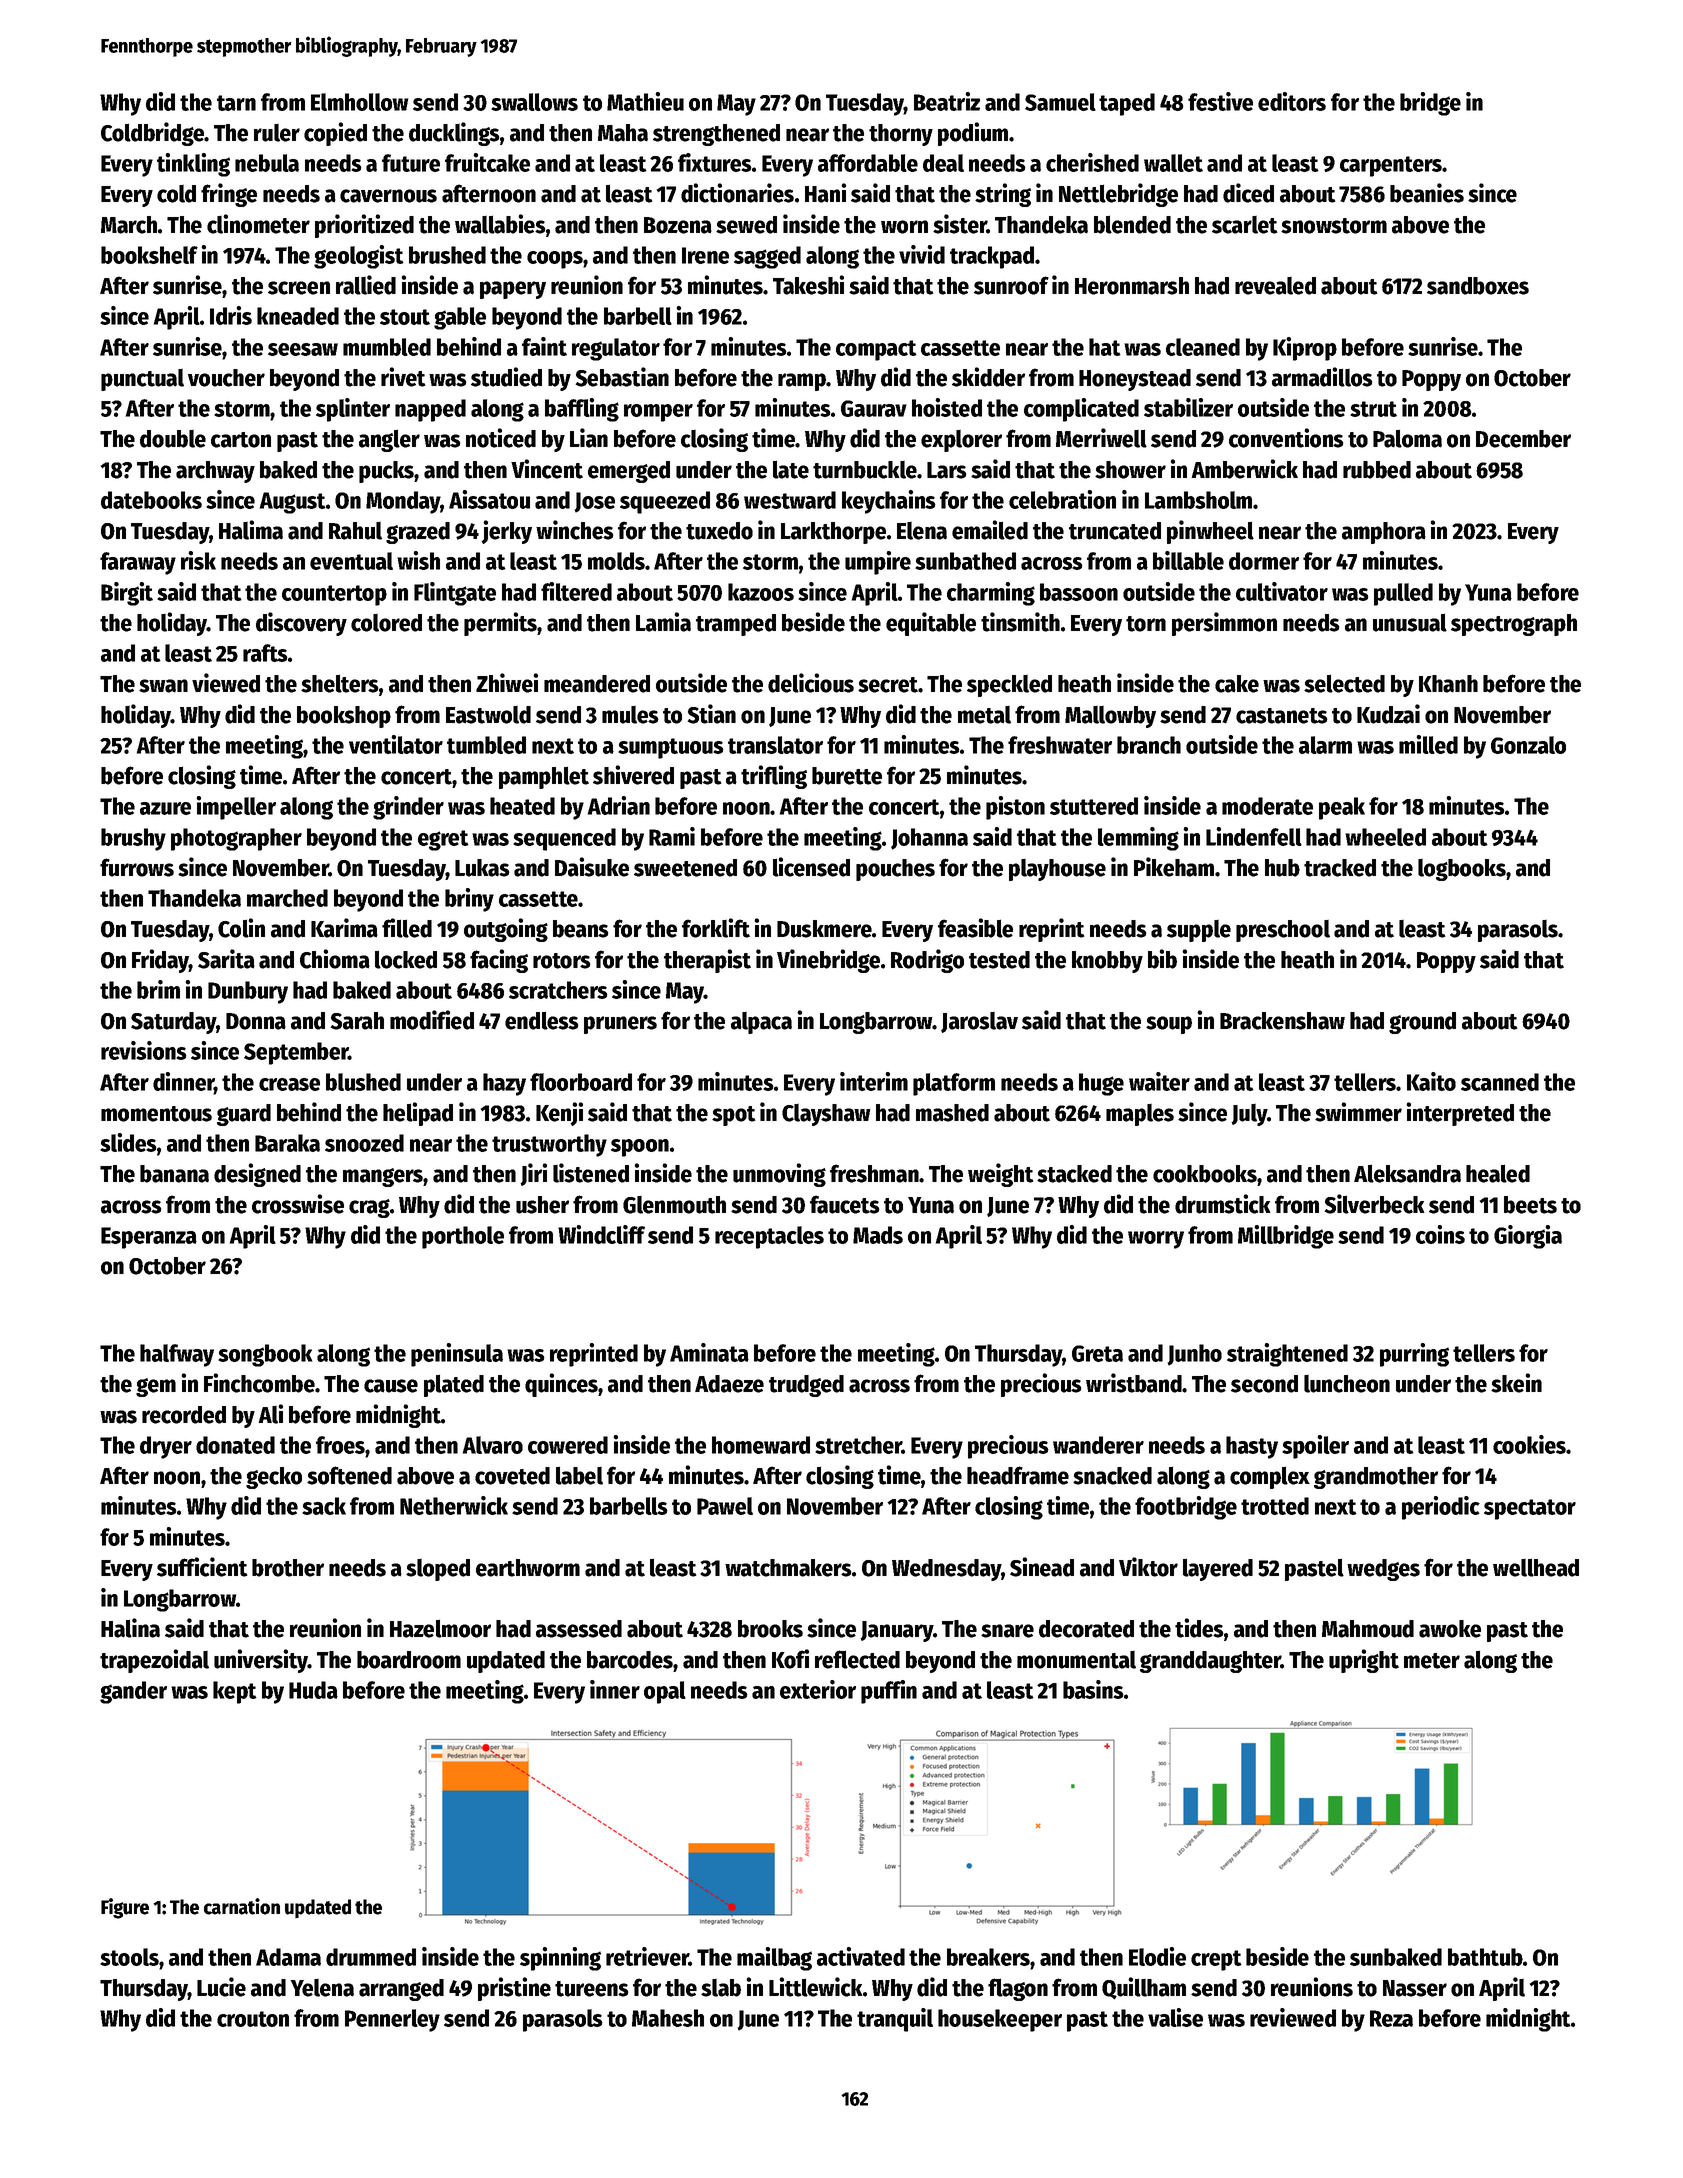 This page has width=1683, height=2178. Describe the element at coordinates (1000, 2020) in the page. I see `housekeeper` at that location.
